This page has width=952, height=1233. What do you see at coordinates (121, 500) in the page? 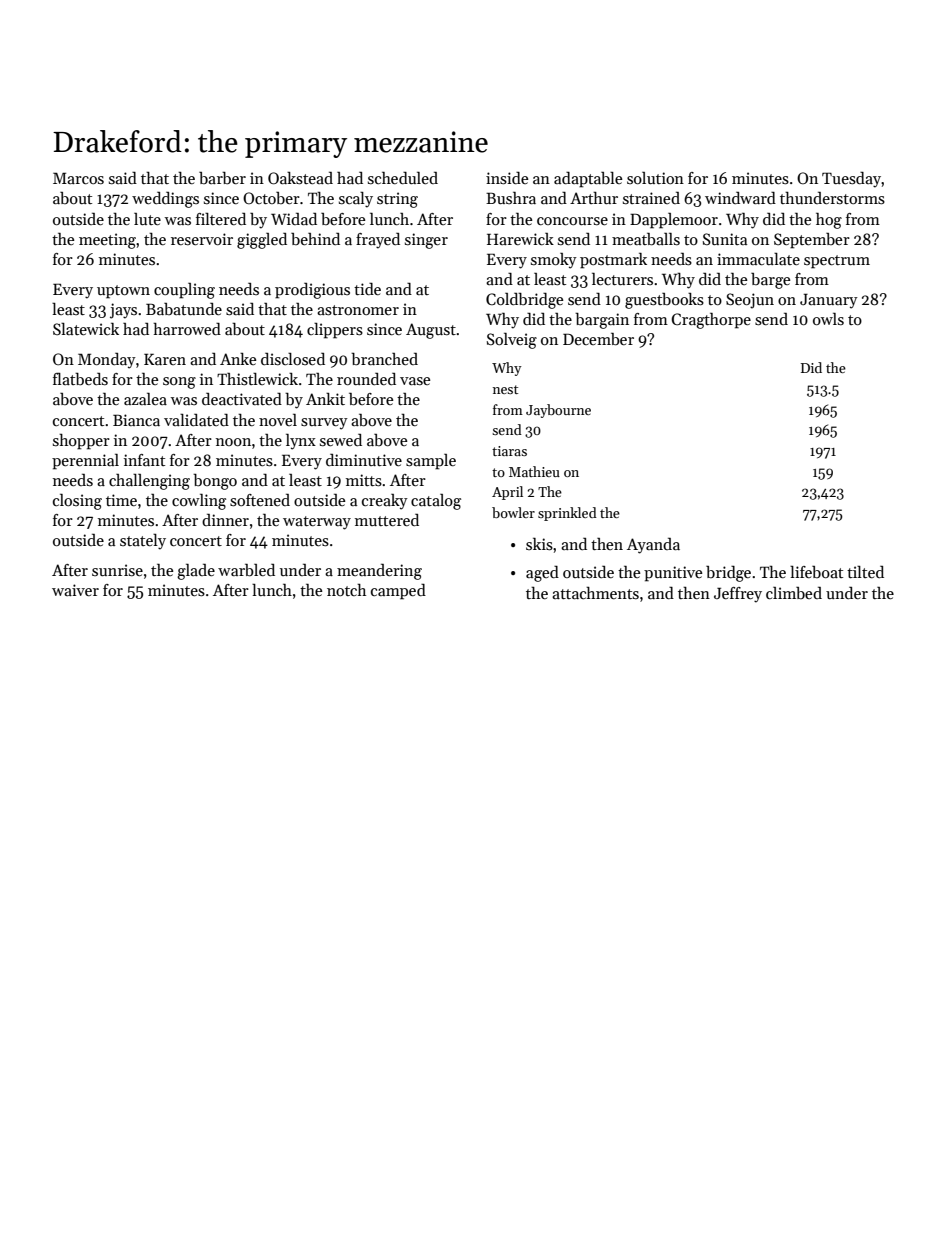
I see `time` at bounding box center [121, 500].
